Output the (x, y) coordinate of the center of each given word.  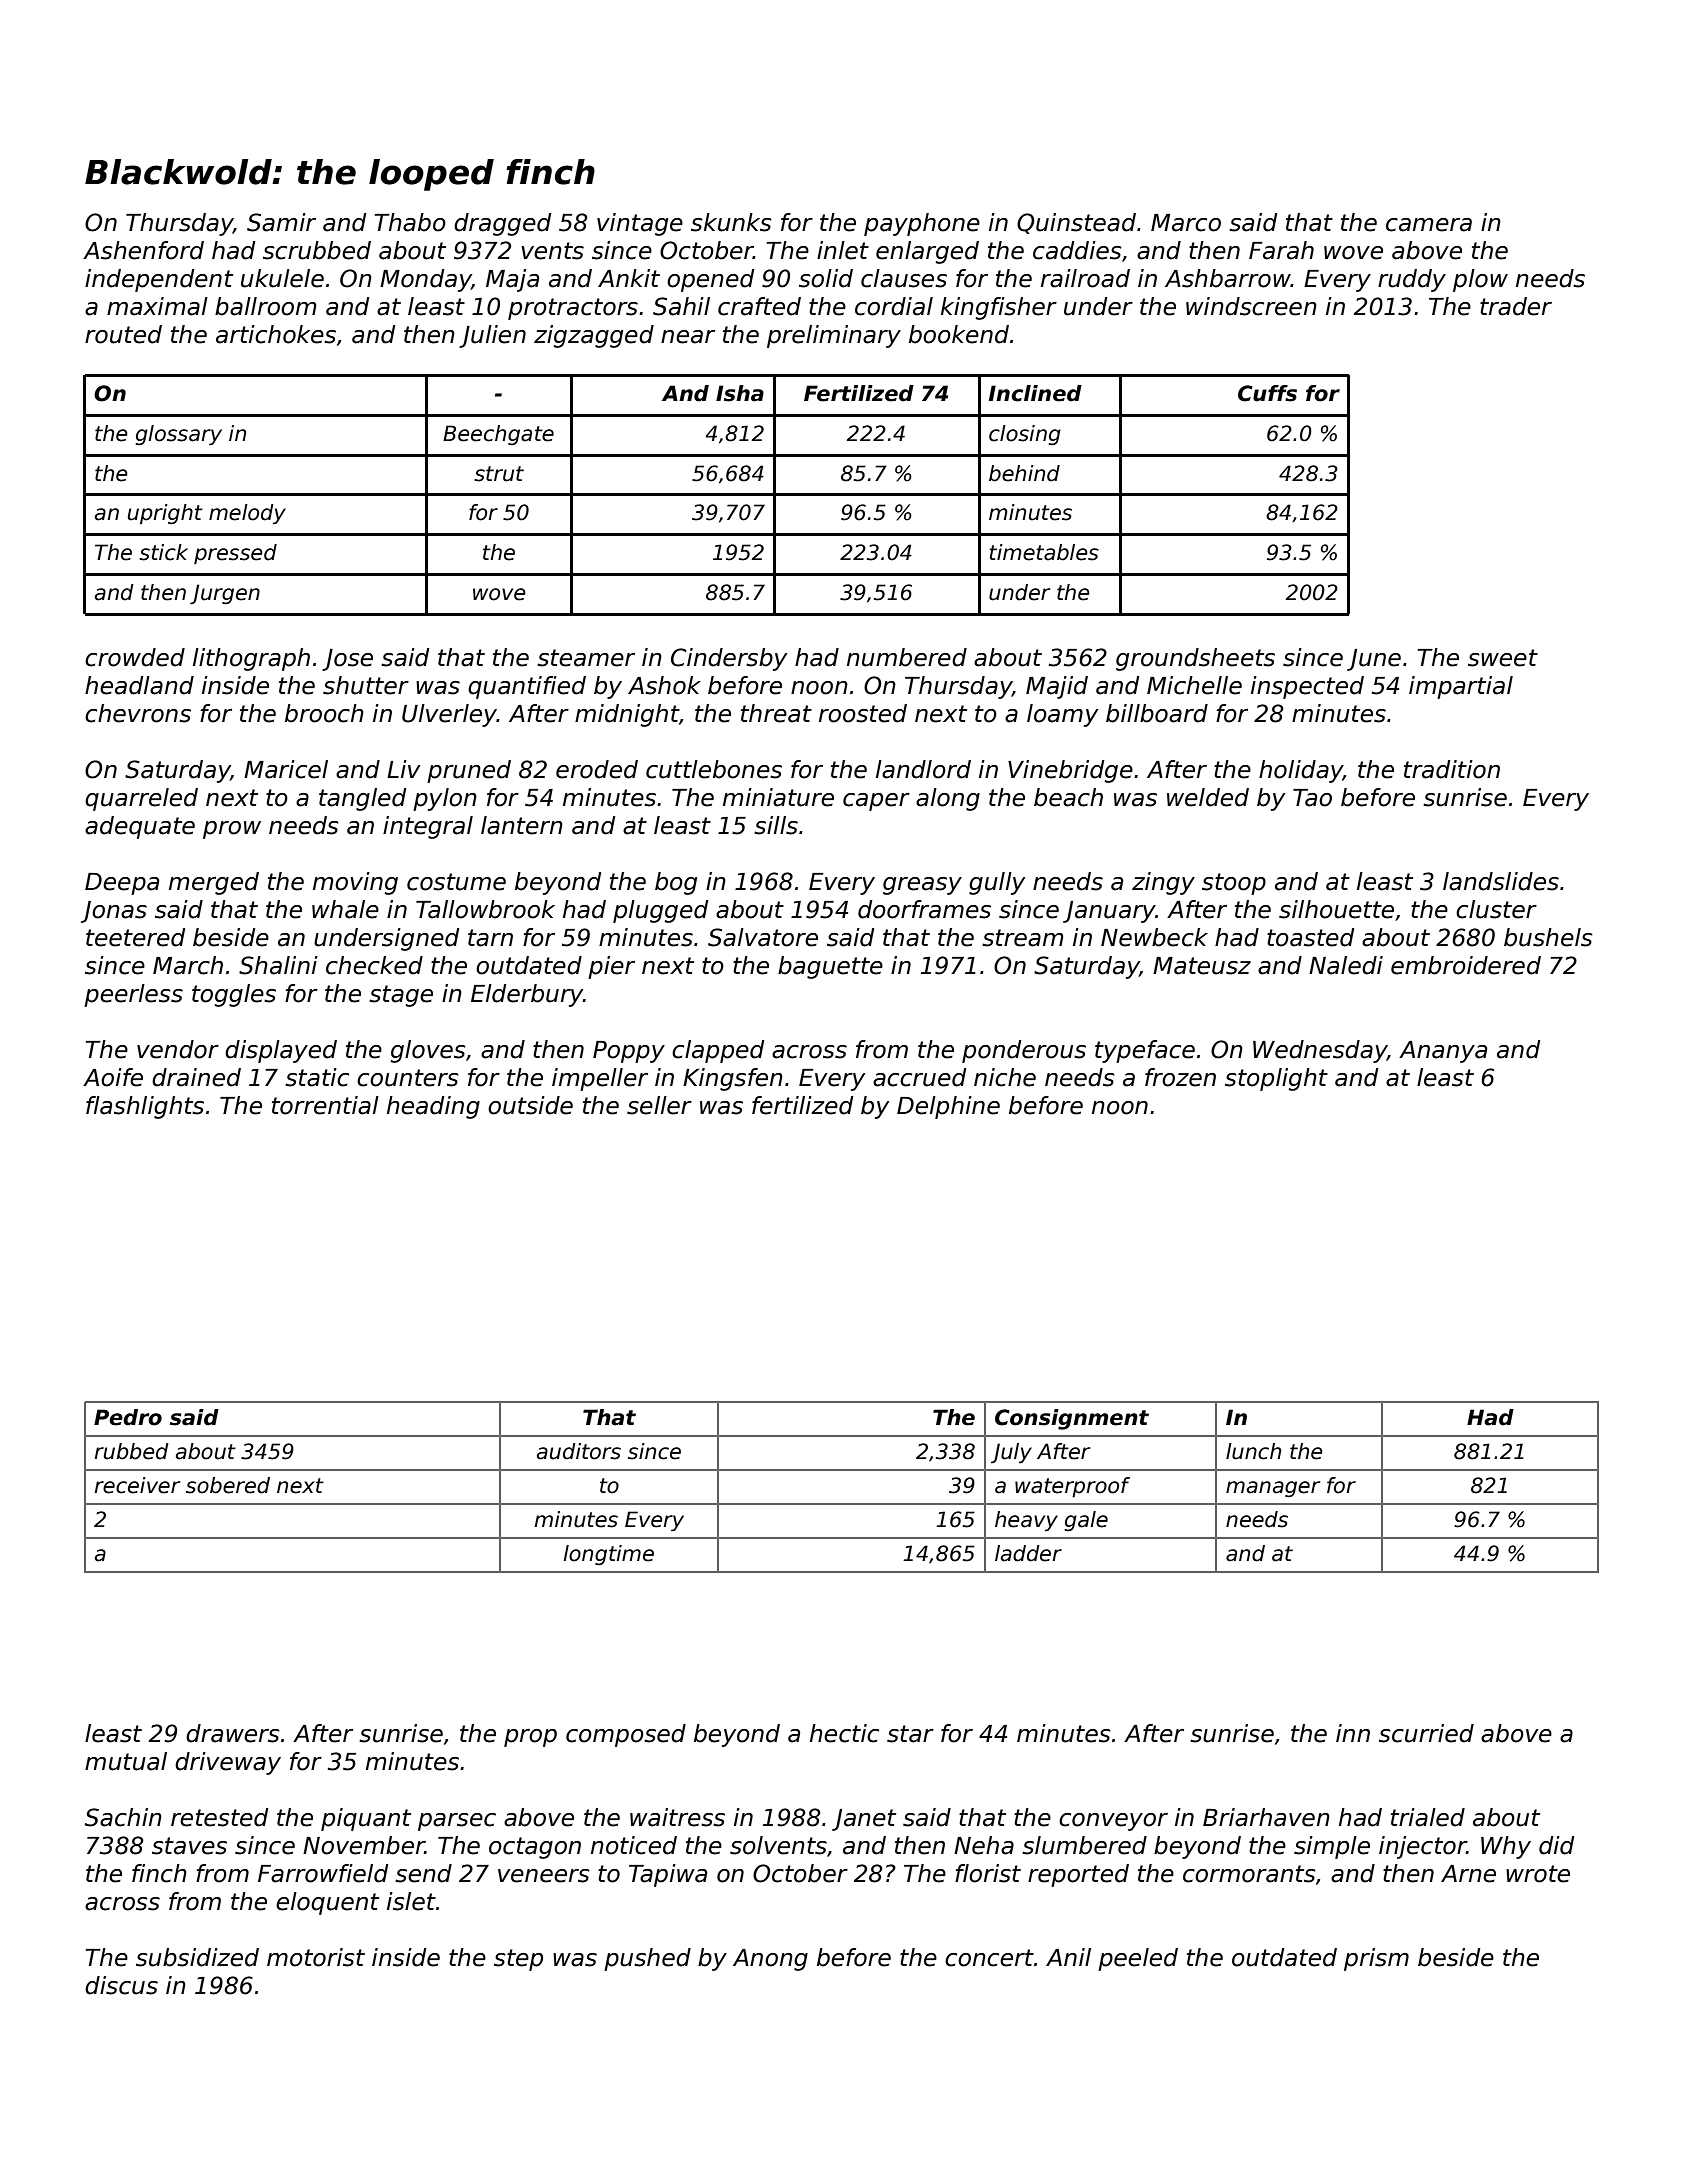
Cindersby (729, 659)
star (910, 1734)
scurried (1426, 1733)
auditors (579, 1451)
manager (1273, 1489)
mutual (126, 1761)
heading (433, 1107)
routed (123, 334)
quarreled (141, 799)
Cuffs (1267, 393)
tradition (1452, 769)
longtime (608, 1555)
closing (1025, 435)
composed (626, 1735)
